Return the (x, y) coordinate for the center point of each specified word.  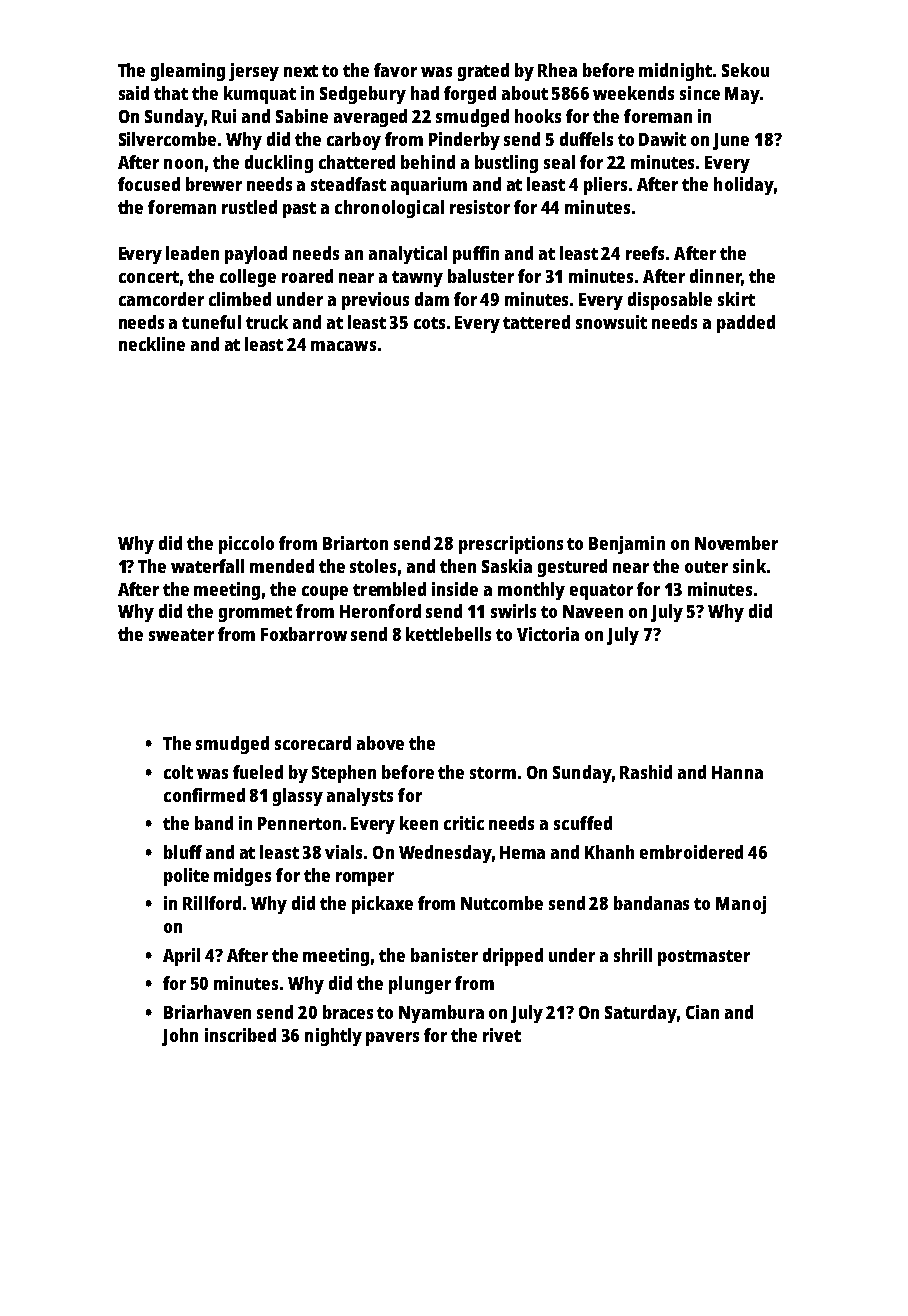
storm (493, 773)
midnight (675, 72)
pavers (392, 1039)
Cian (702, 1012)
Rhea (557, 70)
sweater (181, 635)
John (180, 1037)
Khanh (609, 852)
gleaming (188, 72)
